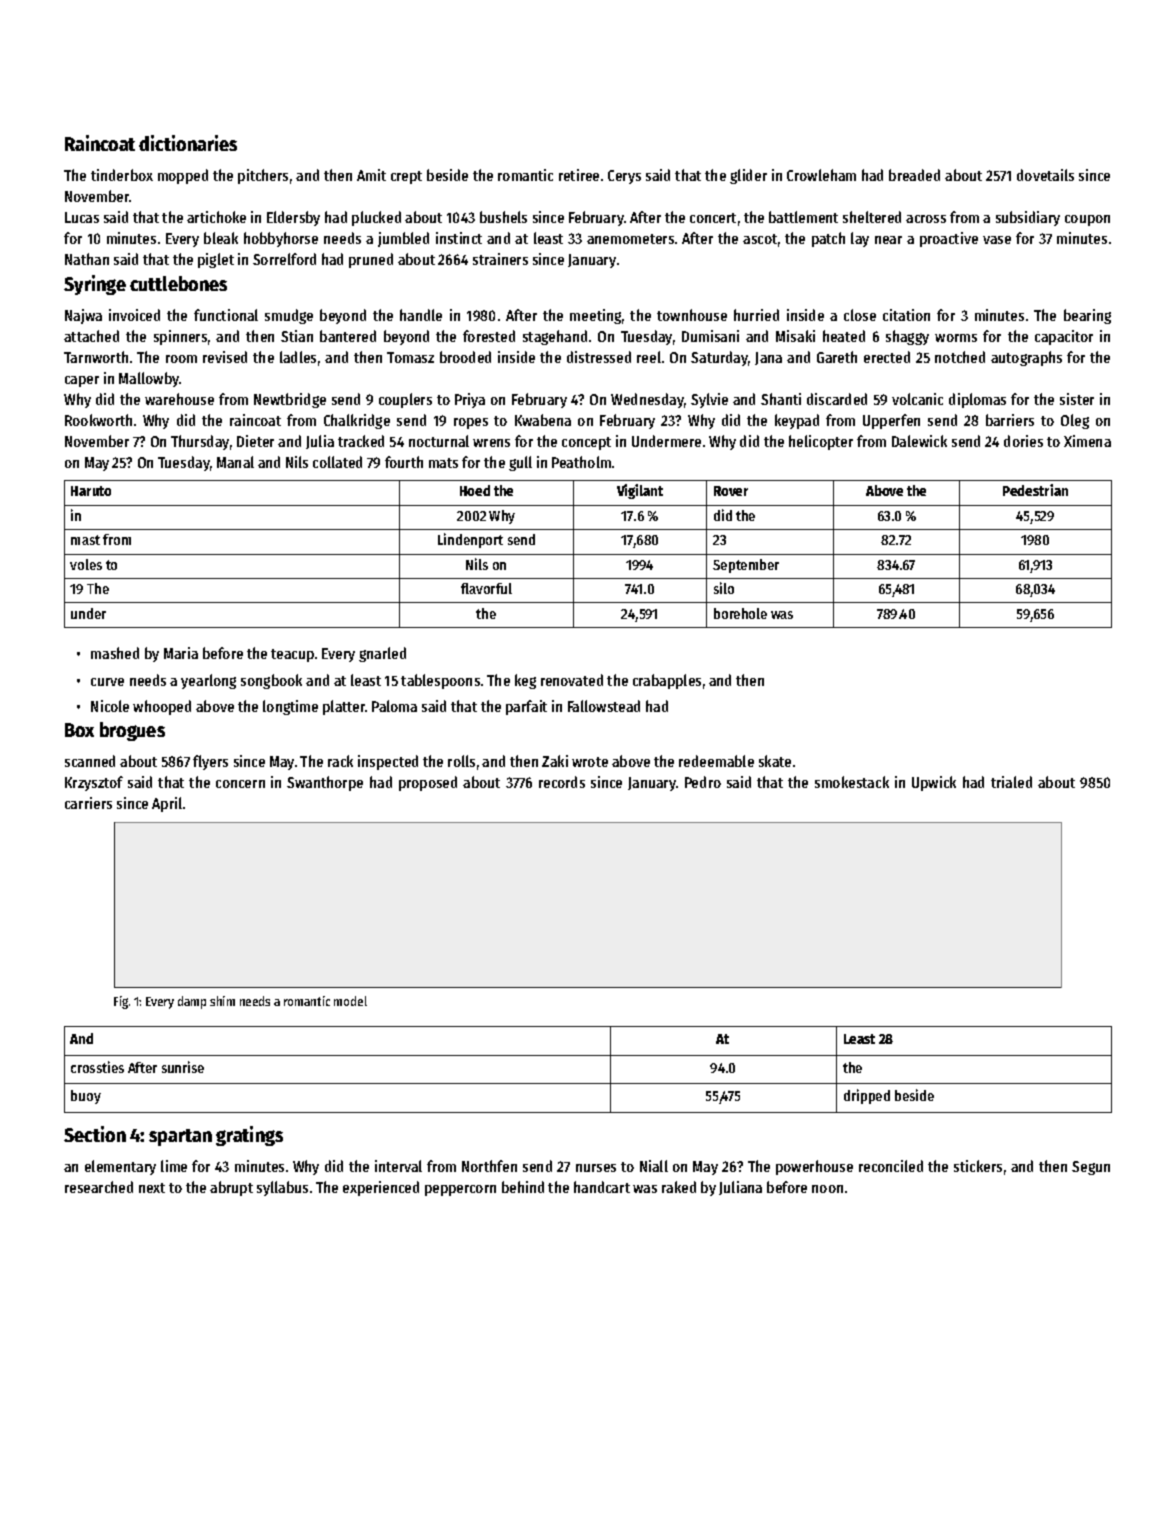  Describe the element at coordinates (624, 177) in the page. I see `Cerys` at that location.
